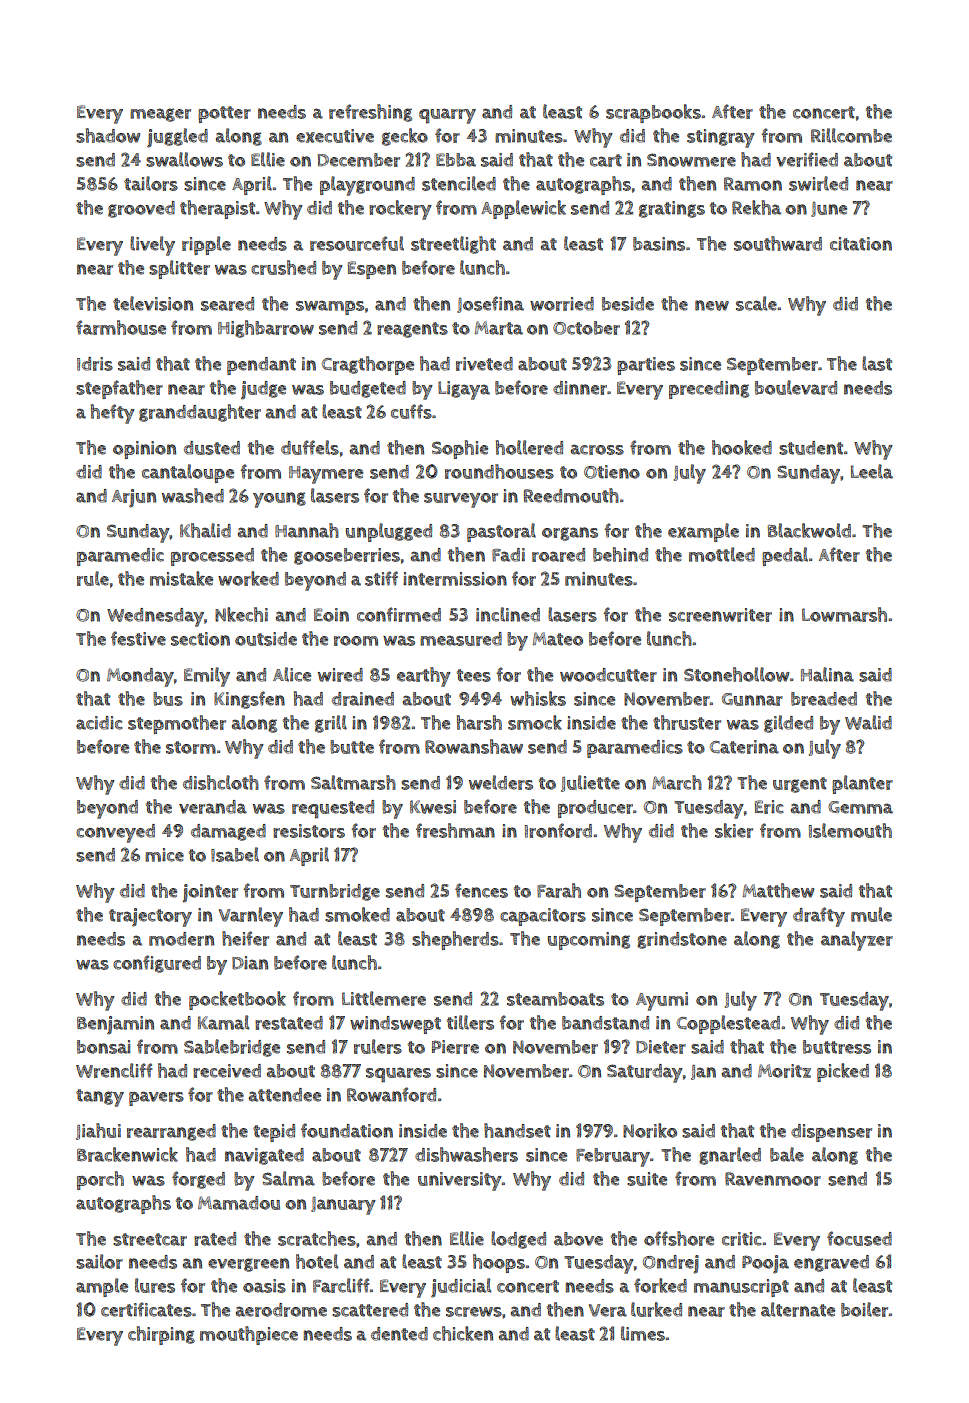  What do you see at coordinates (411, 411) in the screenshot?
I see `cuffs` at bounding box center [411, 411].
